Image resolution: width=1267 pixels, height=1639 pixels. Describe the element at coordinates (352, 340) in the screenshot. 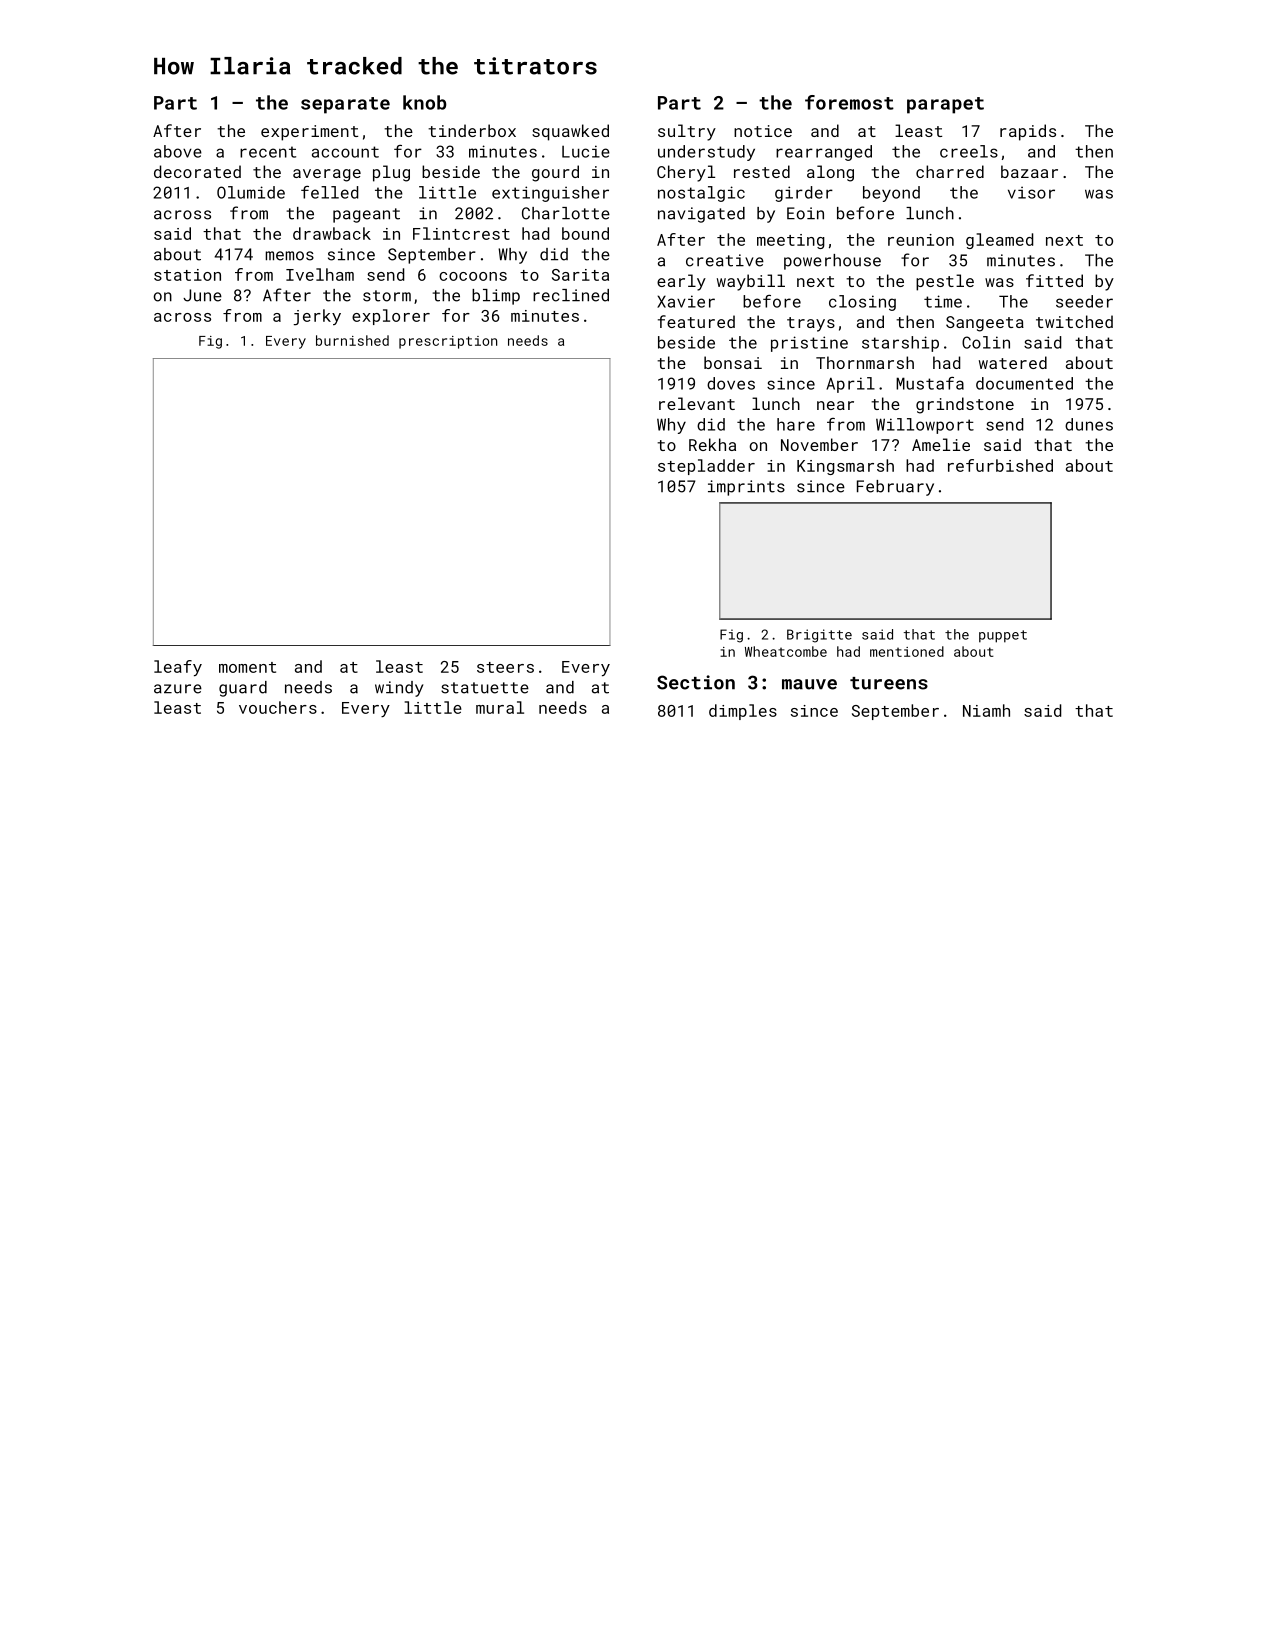

I see `burnished` at that location.
